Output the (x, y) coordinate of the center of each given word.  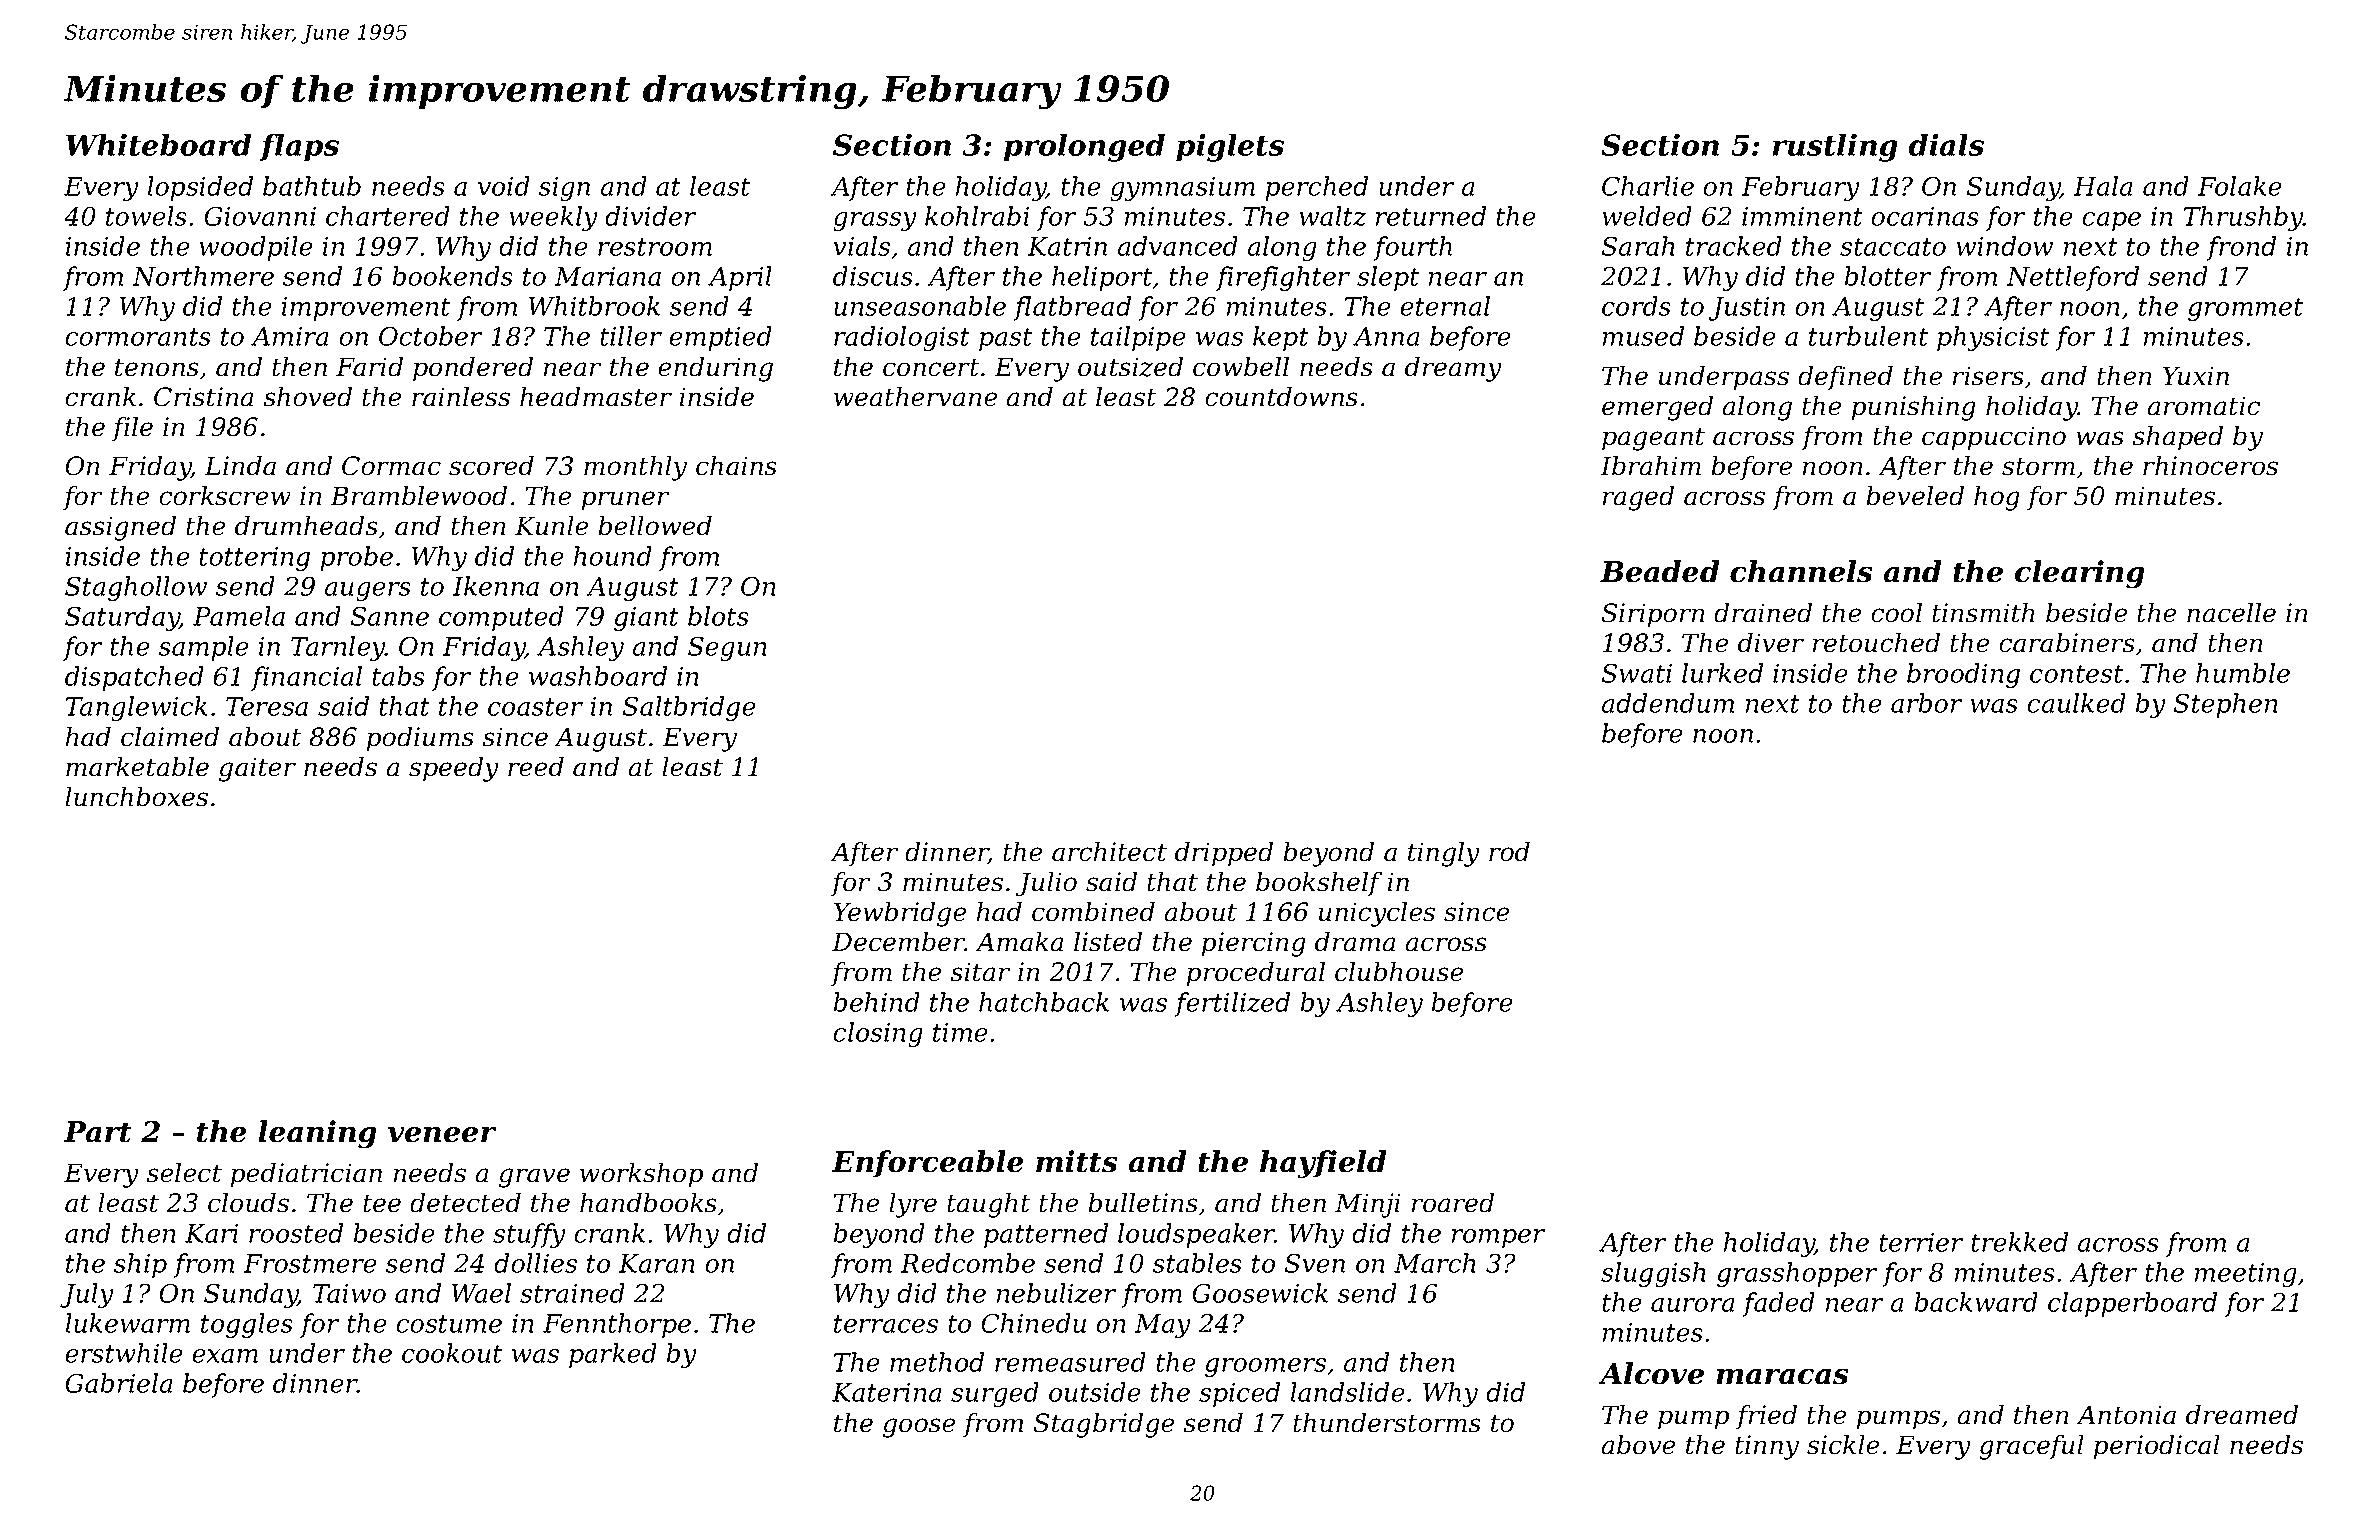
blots (718, 616)
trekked (2019, 1242)
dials (1946, 145)
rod (1509, 851)
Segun (727, 648)
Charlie (1648, 186)
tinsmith (1983, 612)
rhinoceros (2210, 466)
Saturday (122, 618)
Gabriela (118, 1383)
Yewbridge (900, 914)
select (184, 1172)
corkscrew (225, 495)
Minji (1368, 1205)
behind (876, 1002)
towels (146, 216)
